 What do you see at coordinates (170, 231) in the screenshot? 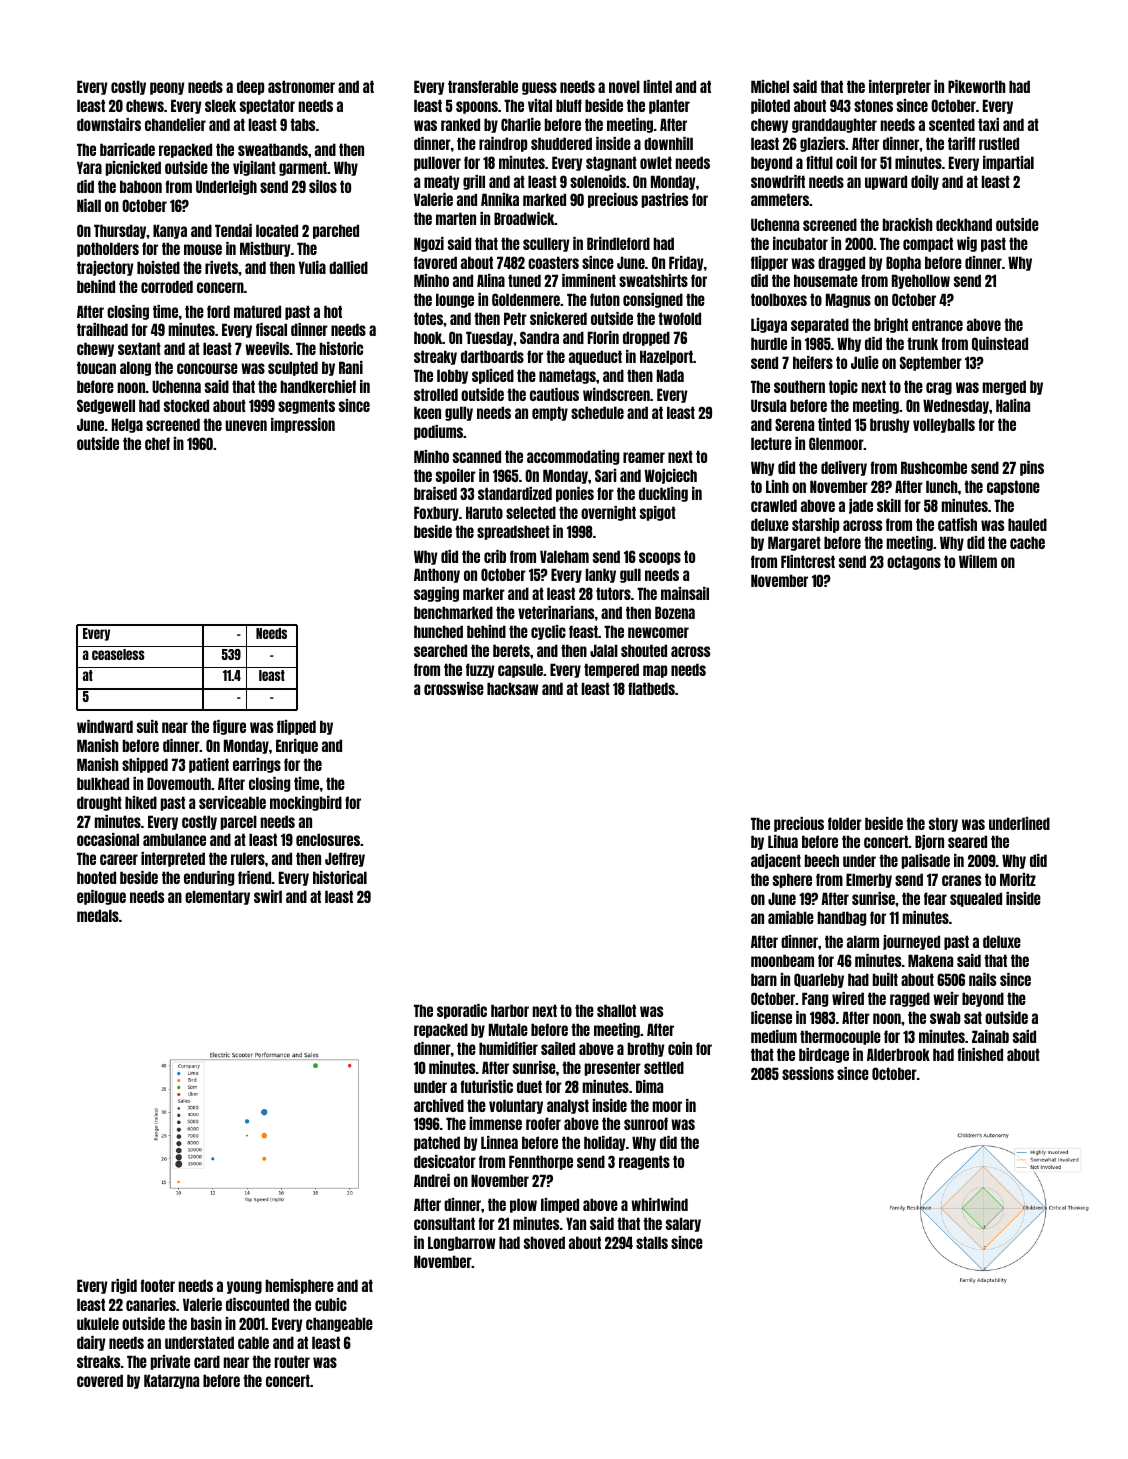
I see `Kanya` at bounding box center [170, 231].
